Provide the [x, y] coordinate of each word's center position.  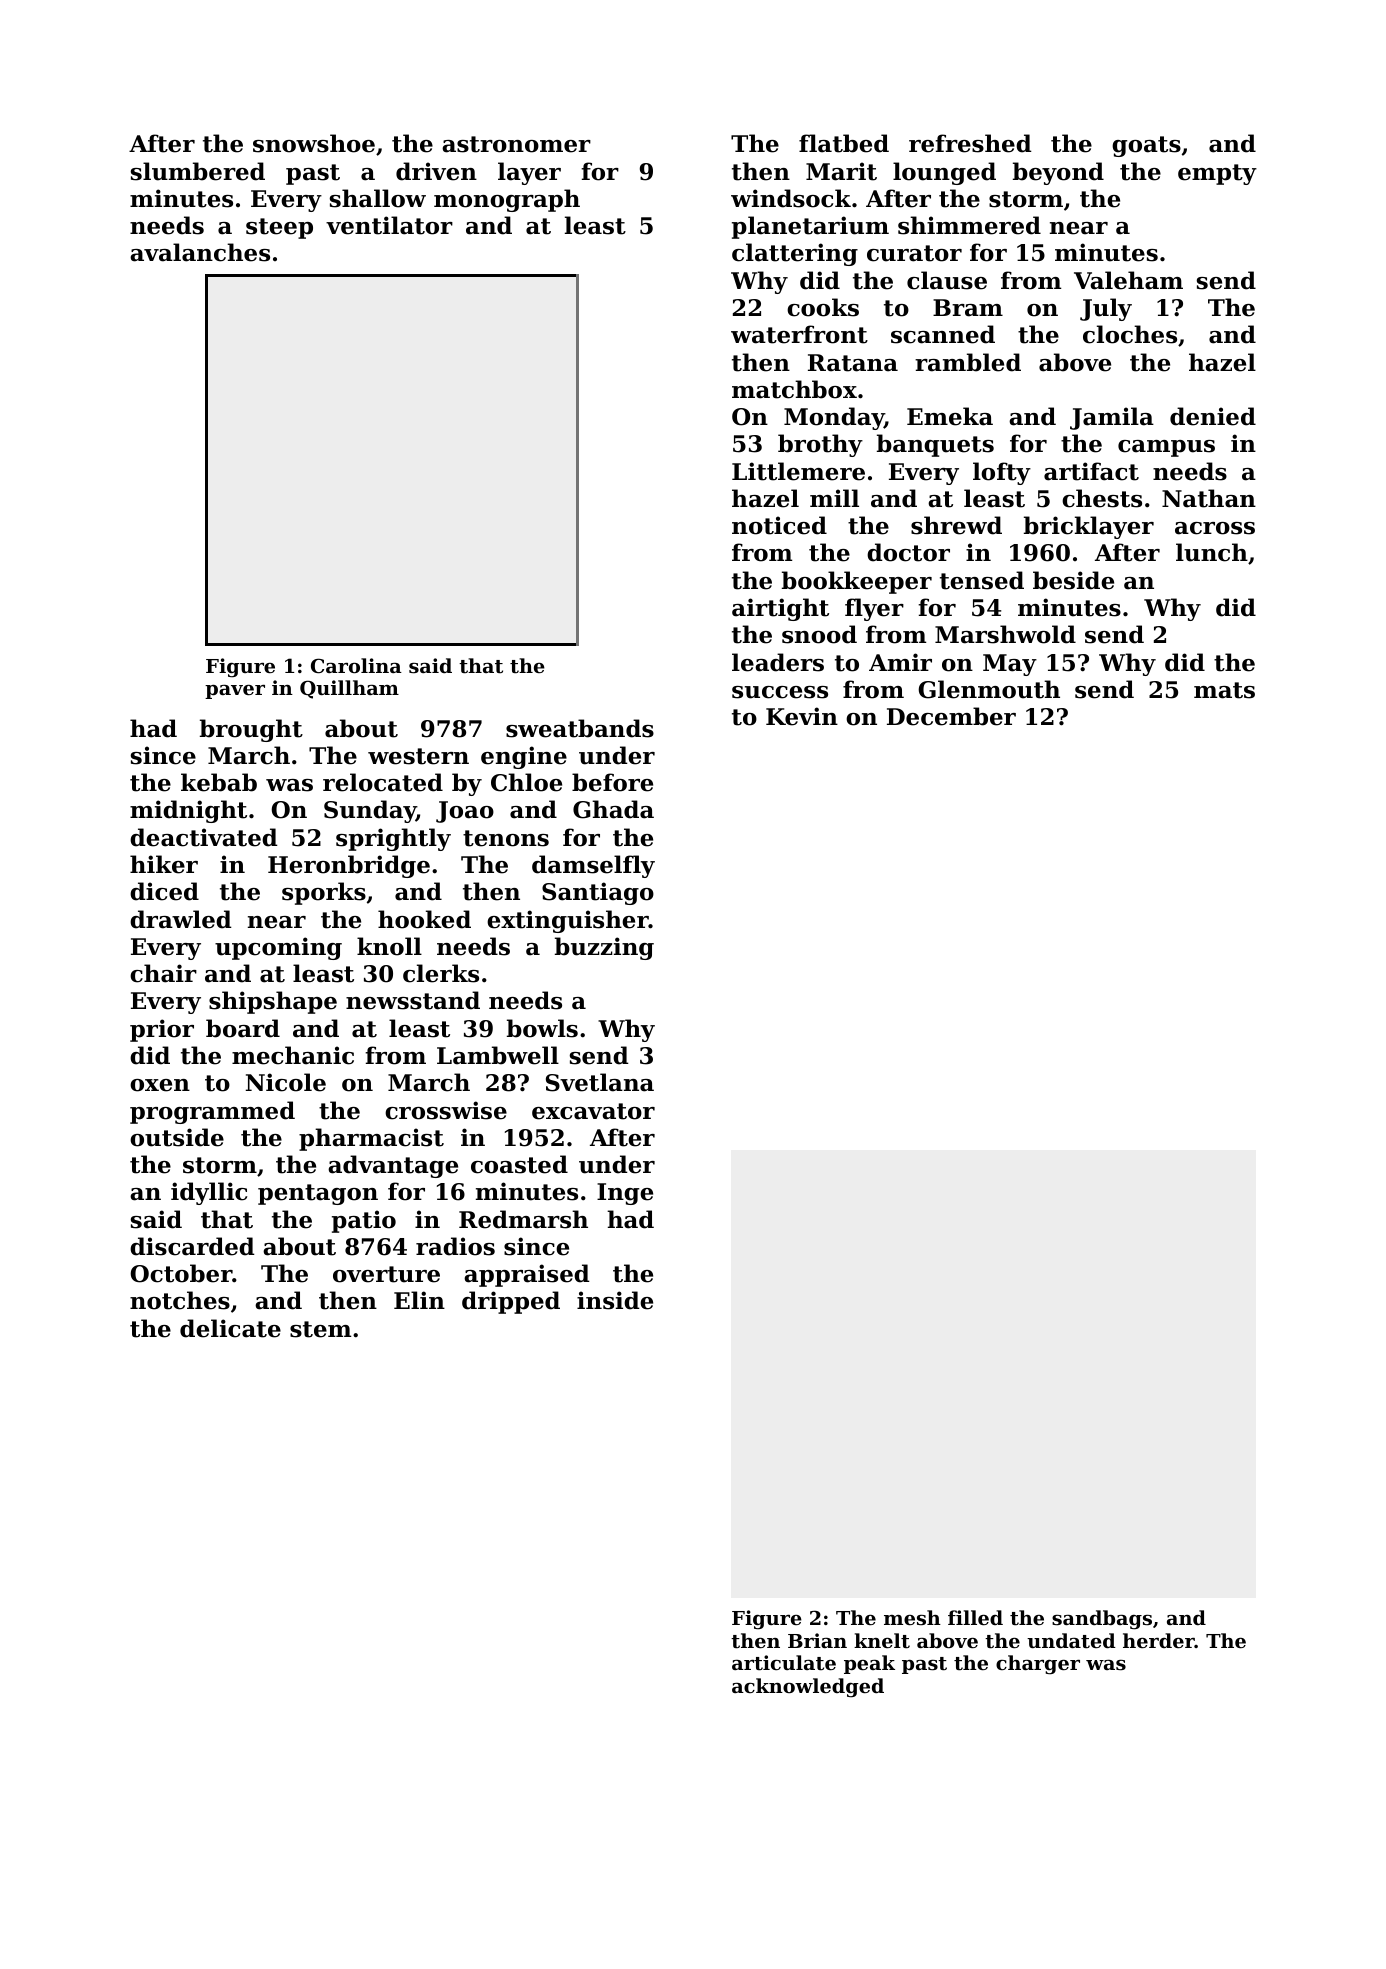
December [951, 716]
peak [869, 1664]
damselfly [593, 866]
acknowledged [808, 1688]
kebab [219, 782]
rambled [968, 362]
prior [162, 1030]
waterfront [799, 334]
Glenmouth [989, 689]
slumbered [198, 171]
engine [524, 757]
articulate [784, 1663]
